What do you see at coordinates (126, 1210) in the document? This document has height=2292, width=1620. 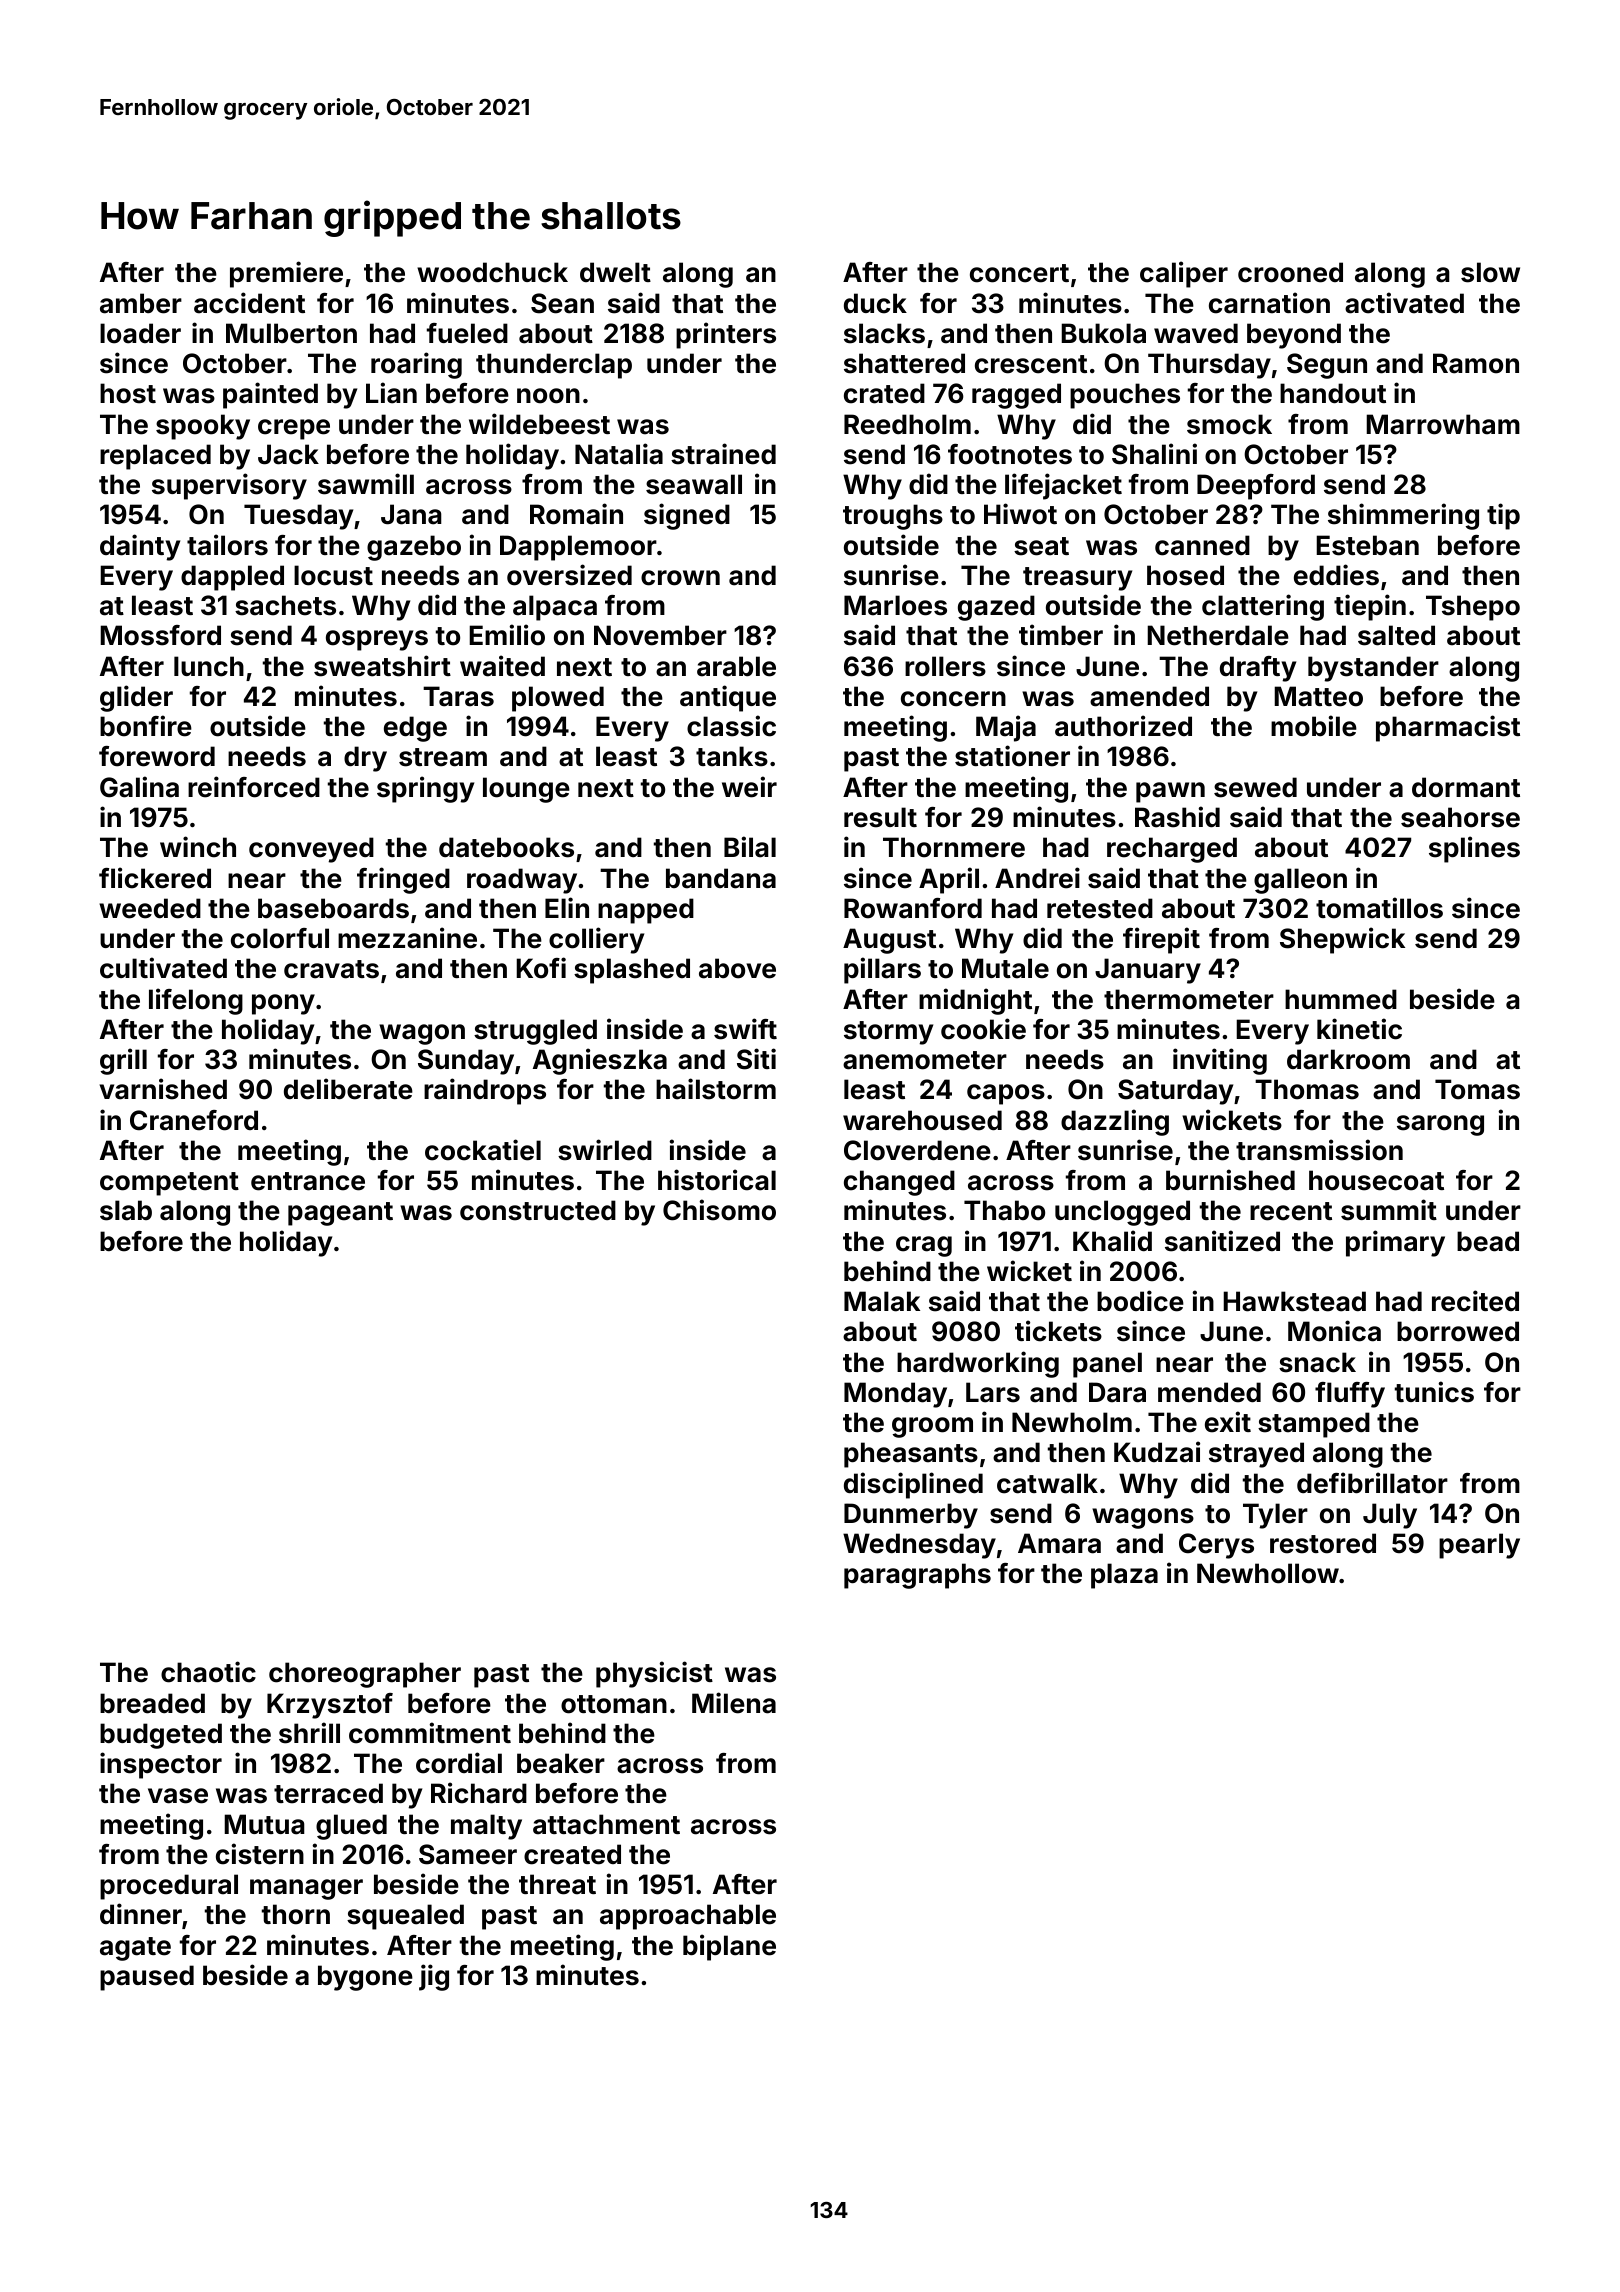 I see `slab` at bounding box center [126, 1210].
